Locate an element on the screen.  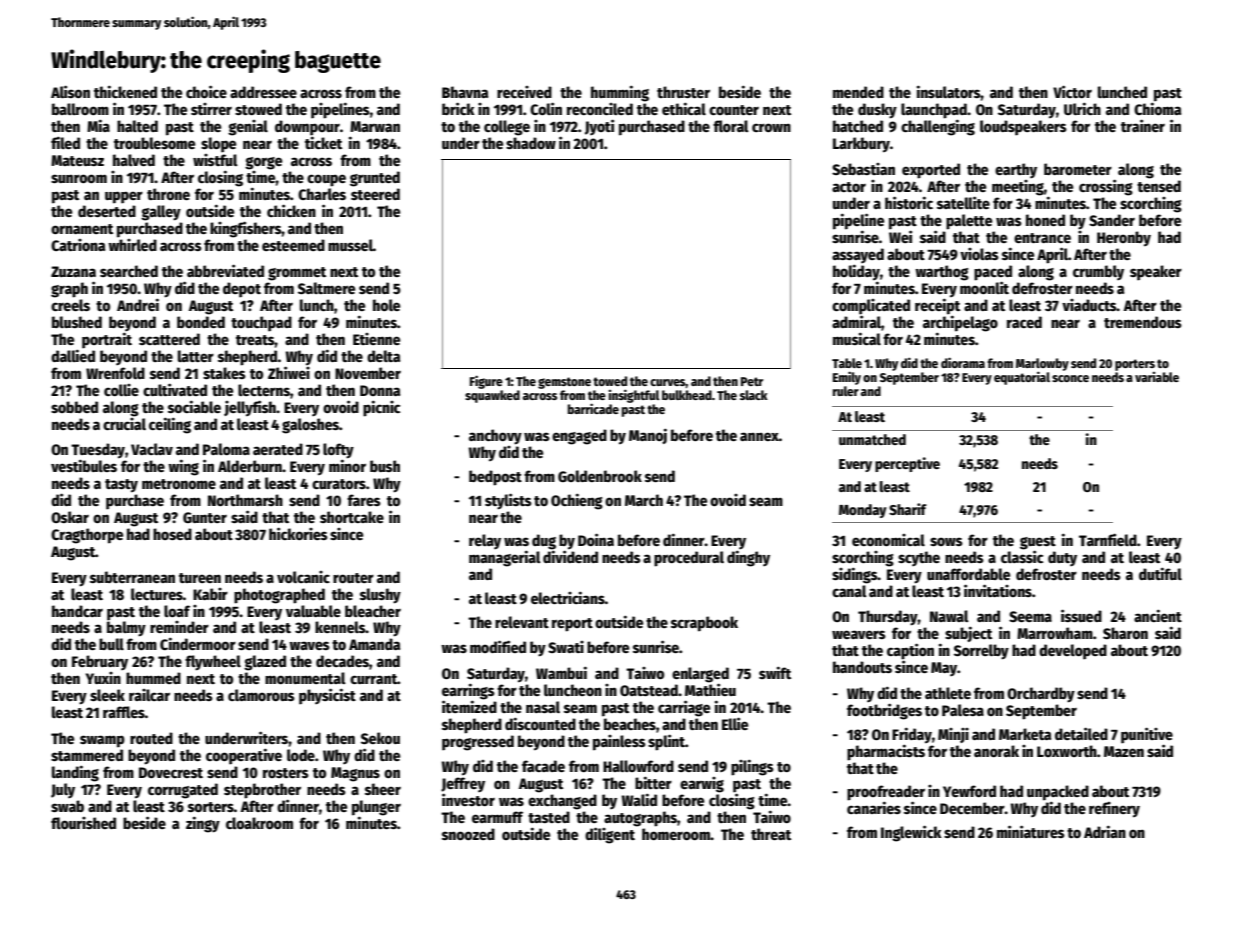
Hallowford is located at coordinates (638, 766).
